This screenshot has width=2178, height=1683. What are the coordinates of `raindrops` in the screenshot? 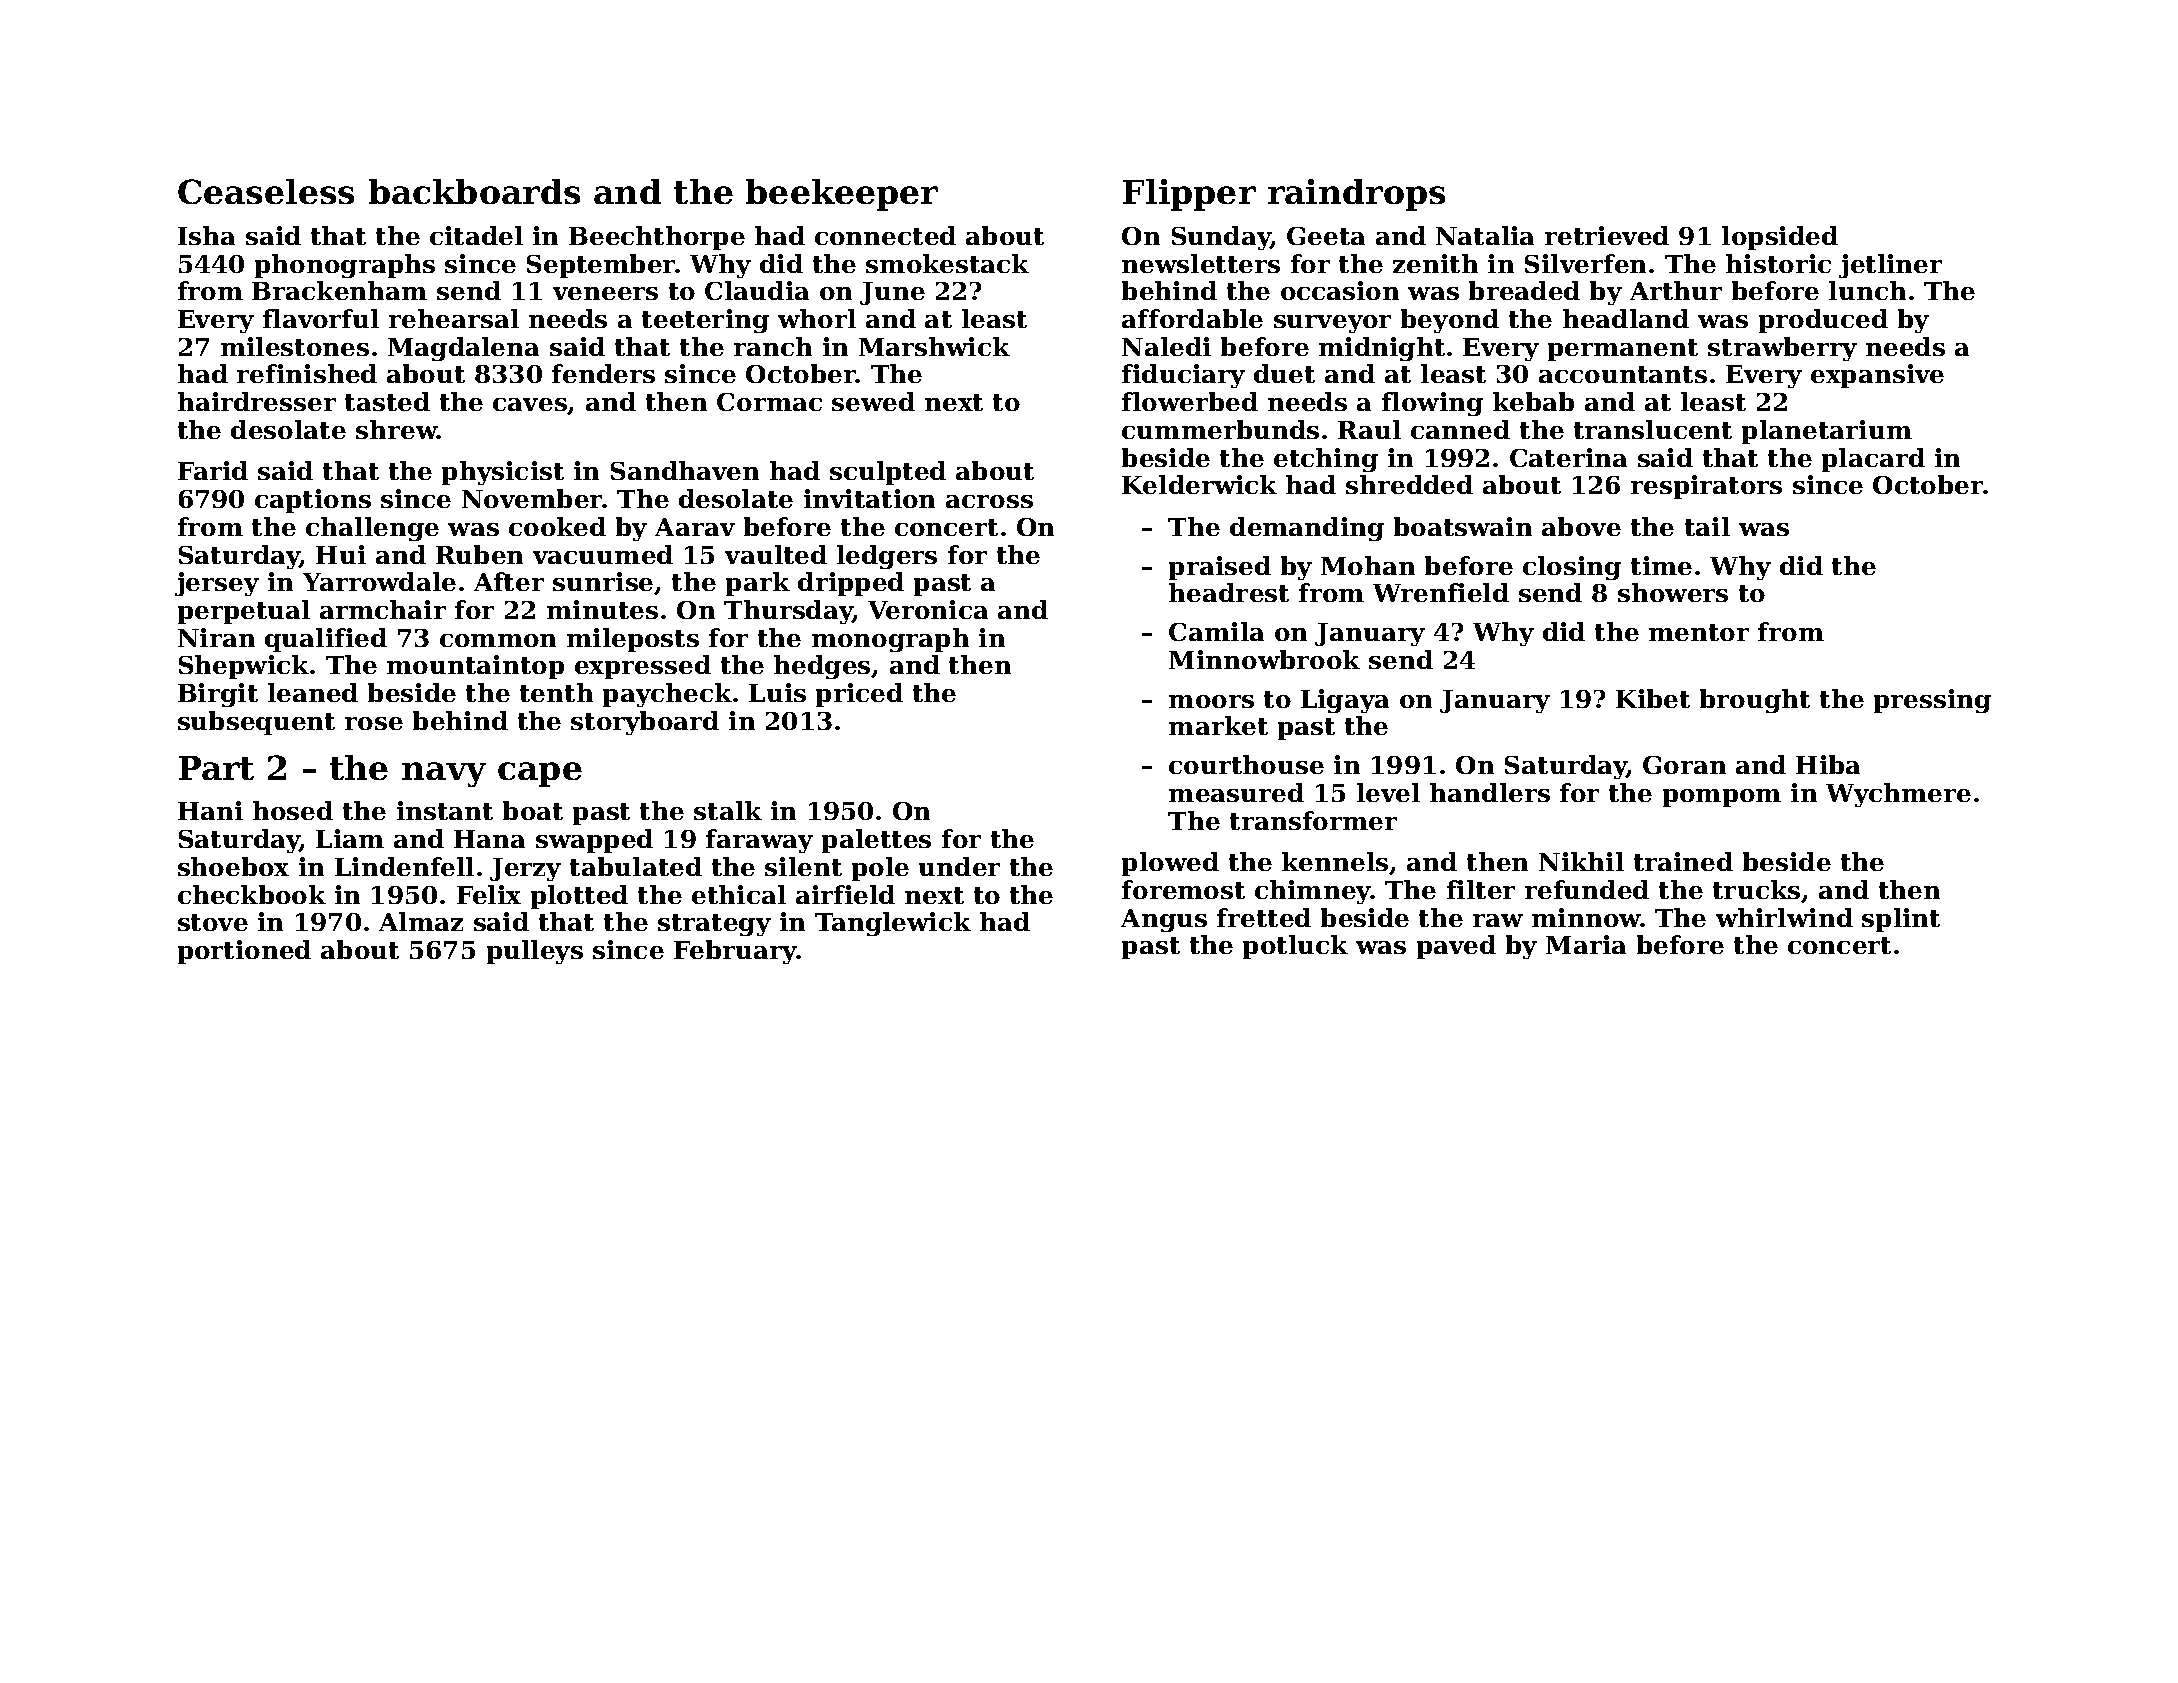 It's located at (1356, 195).
